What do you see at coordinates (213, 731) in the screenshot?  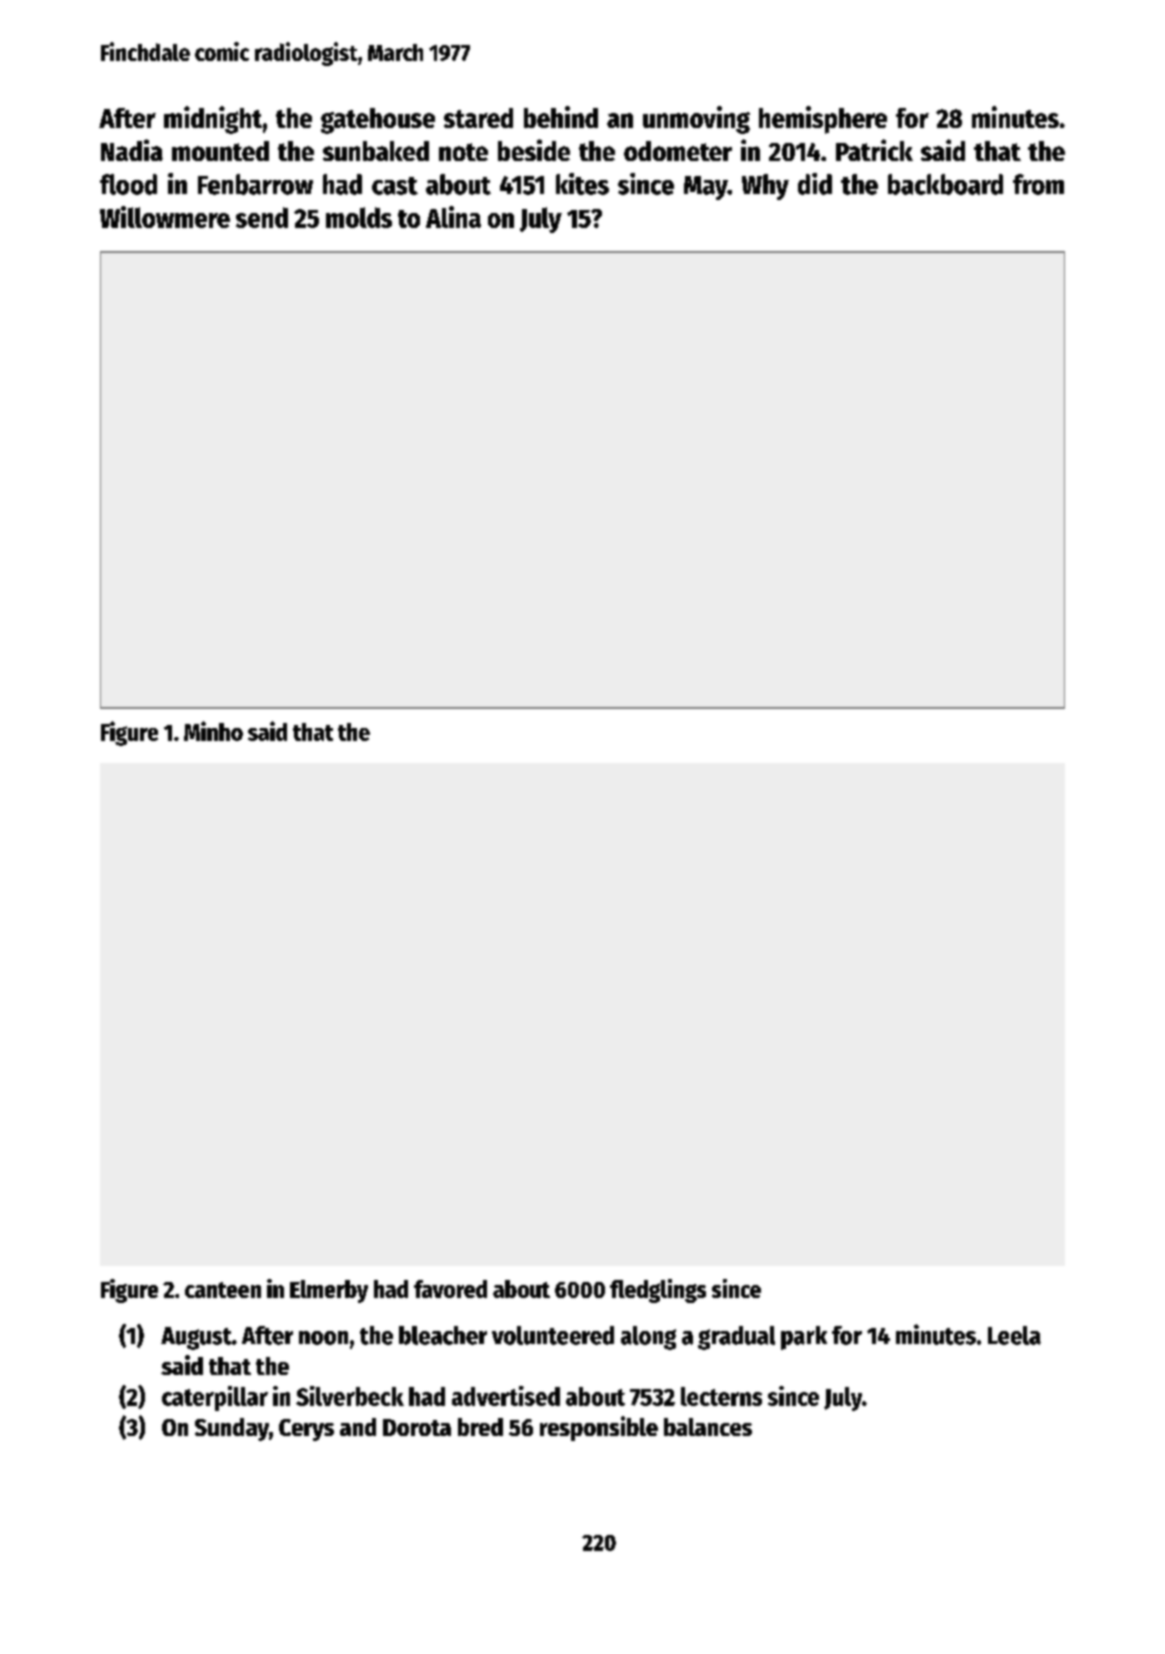 I see `Minho` at bounding box center [213, 731].
